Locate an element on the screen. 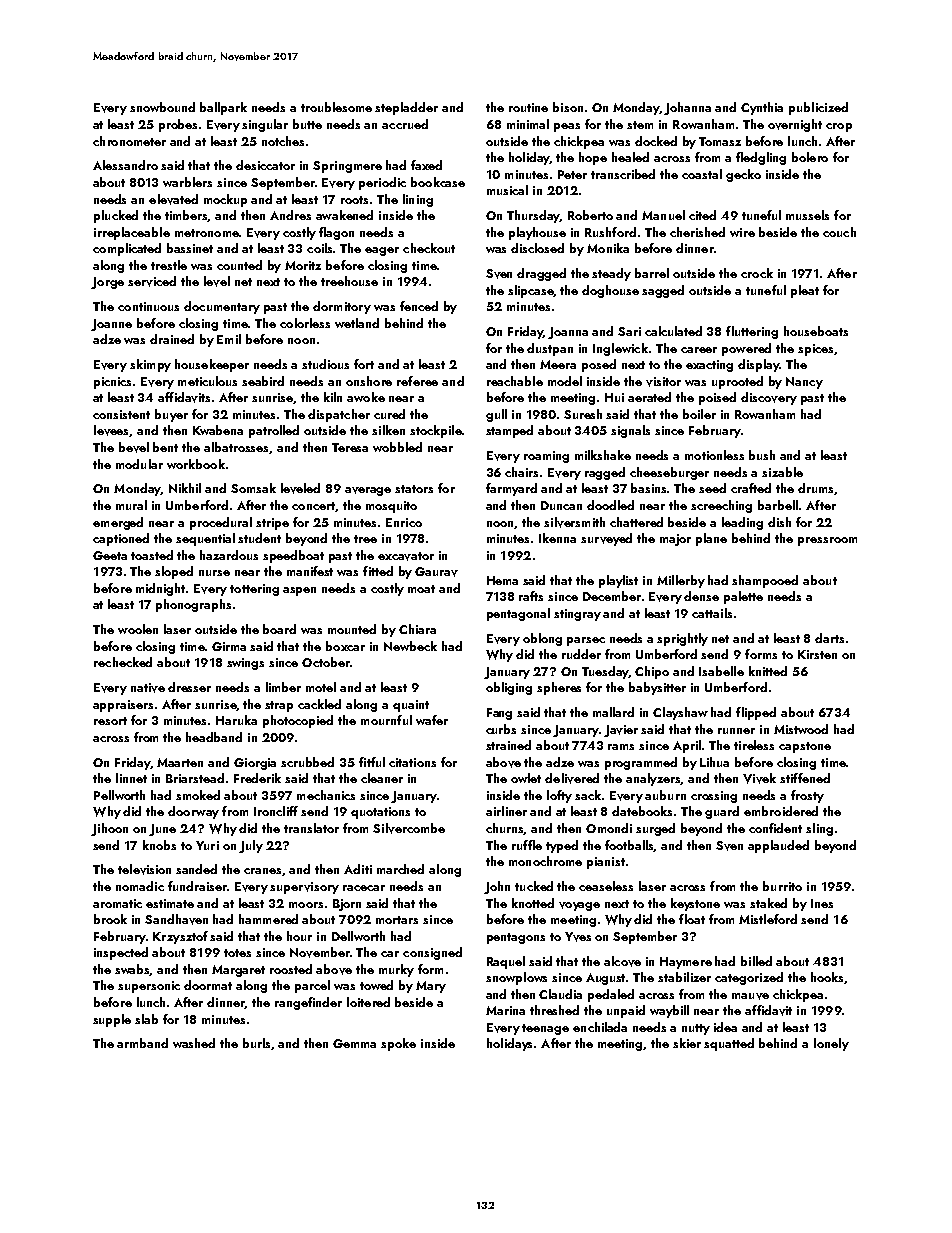 This screenshot has width=952, height=1233. native is located at coordinates (148, 688).
